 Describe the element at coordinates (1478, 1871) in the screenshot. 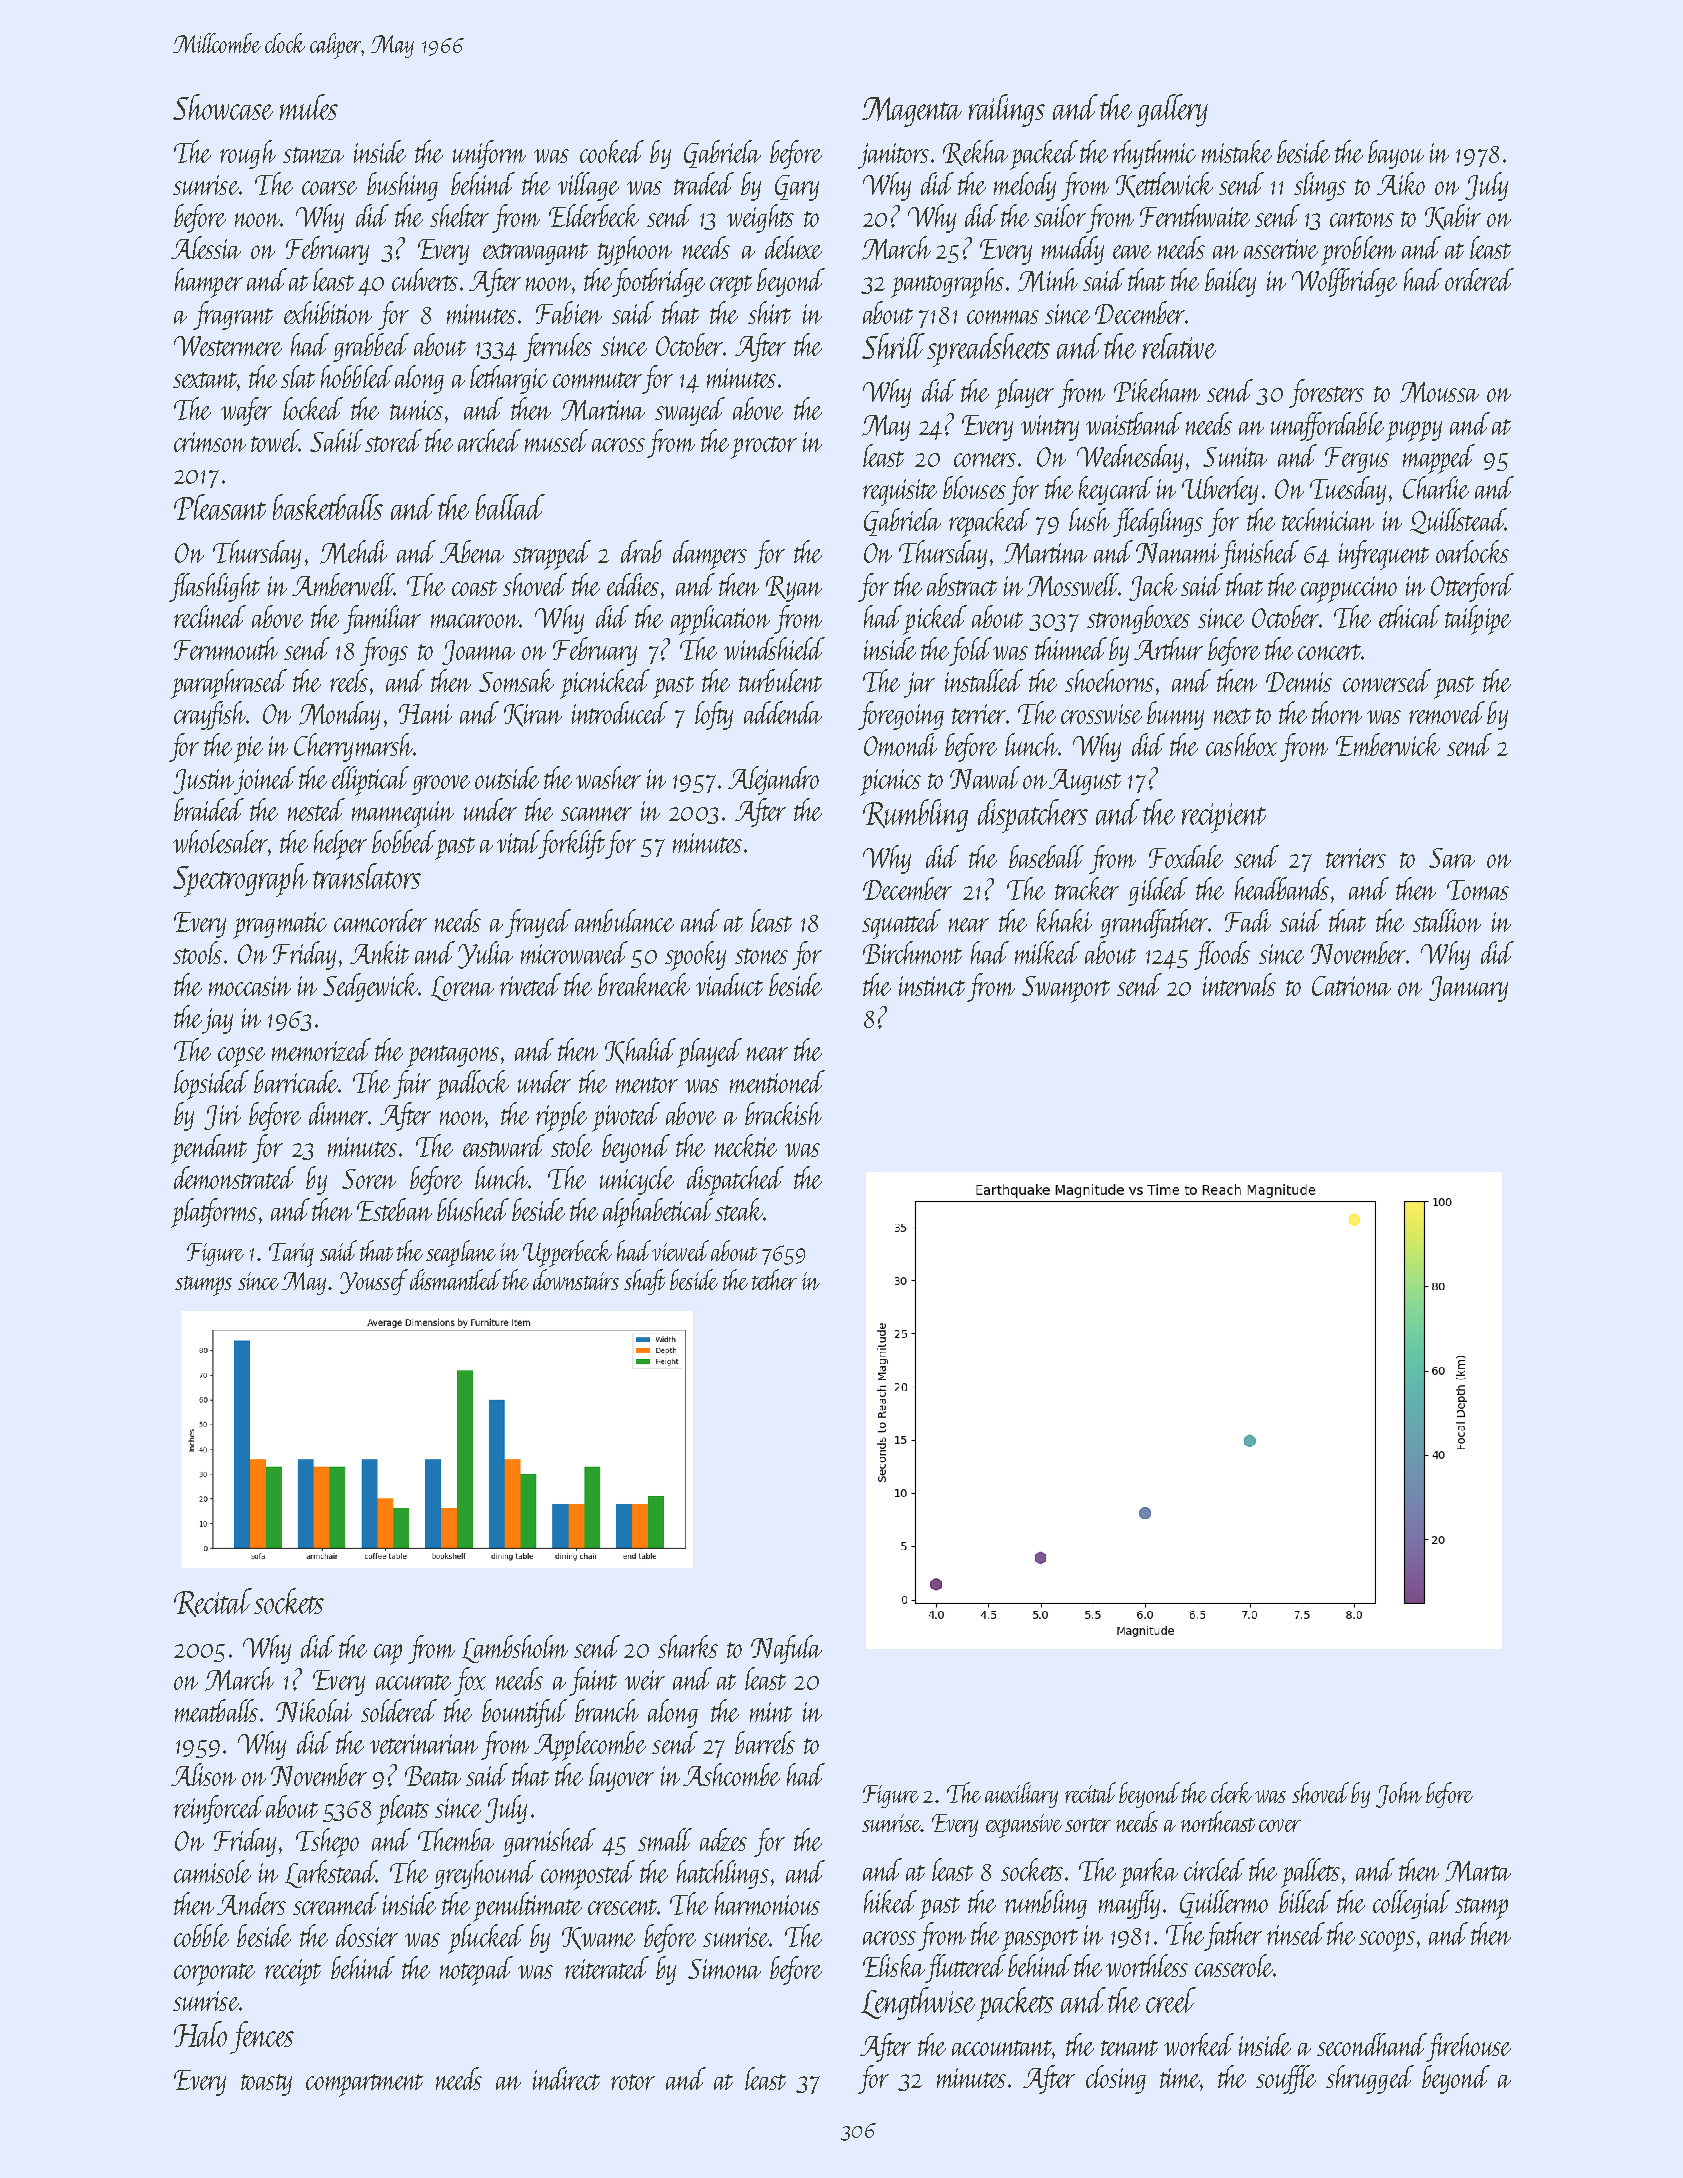

I see `Marta` at that location.
